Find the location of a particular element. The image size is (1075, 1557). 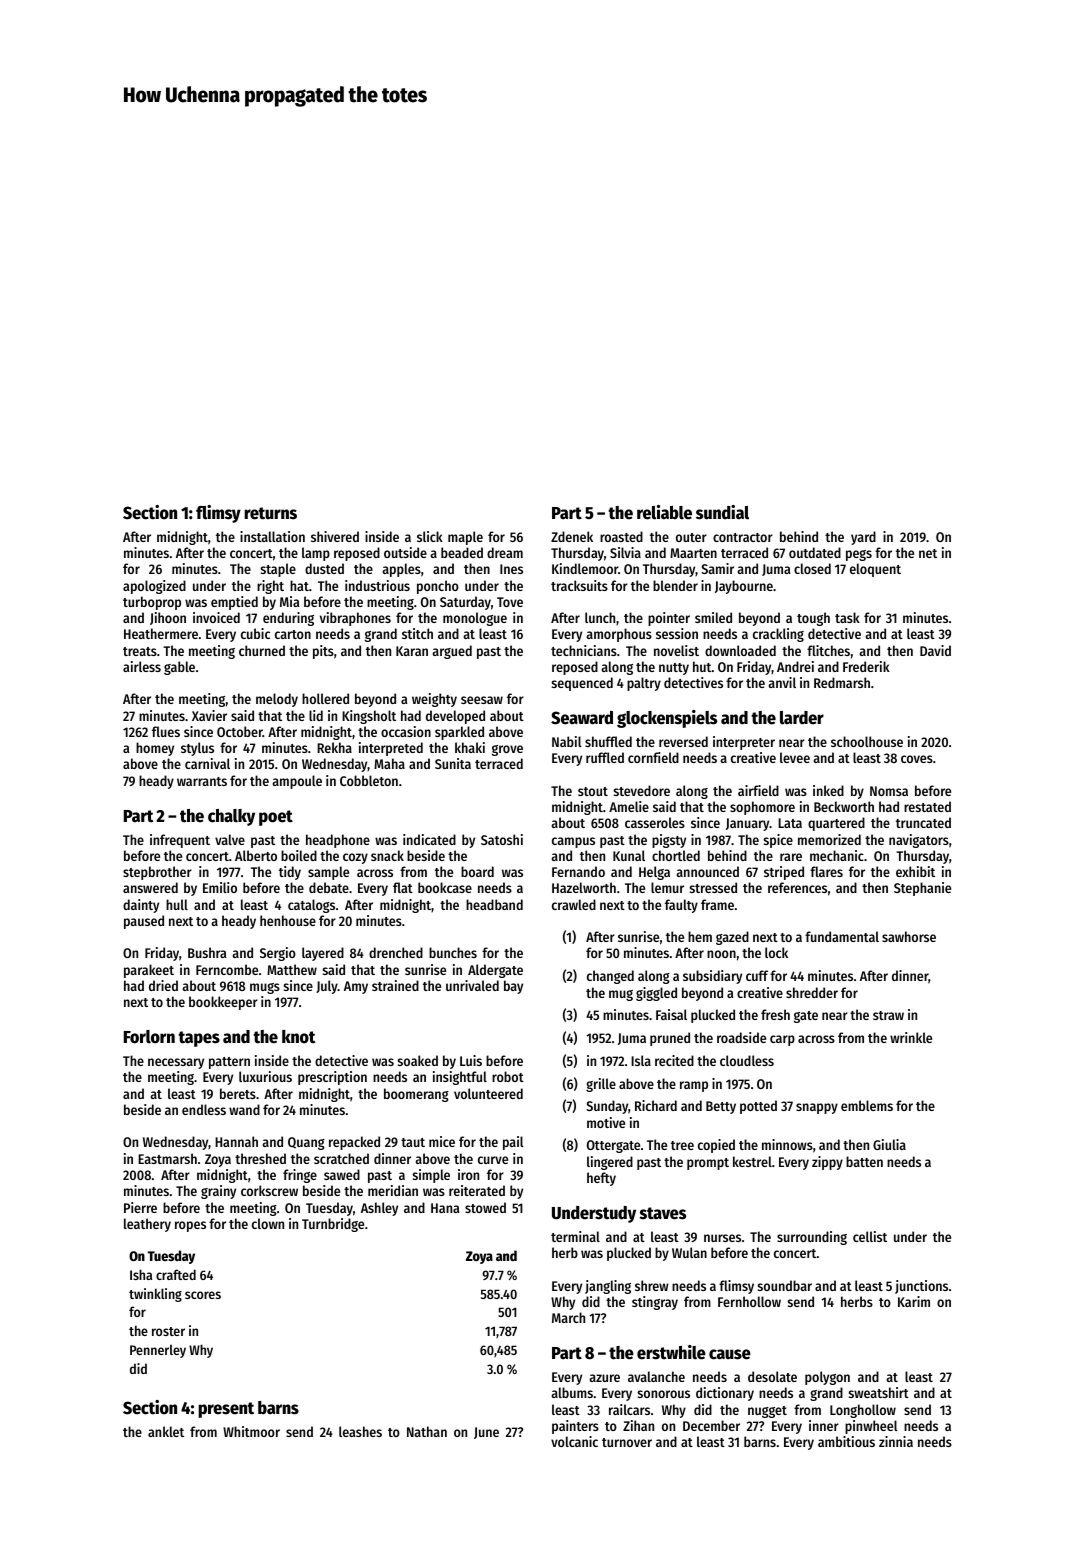

turboprop is located at coordinates (152, 603).
